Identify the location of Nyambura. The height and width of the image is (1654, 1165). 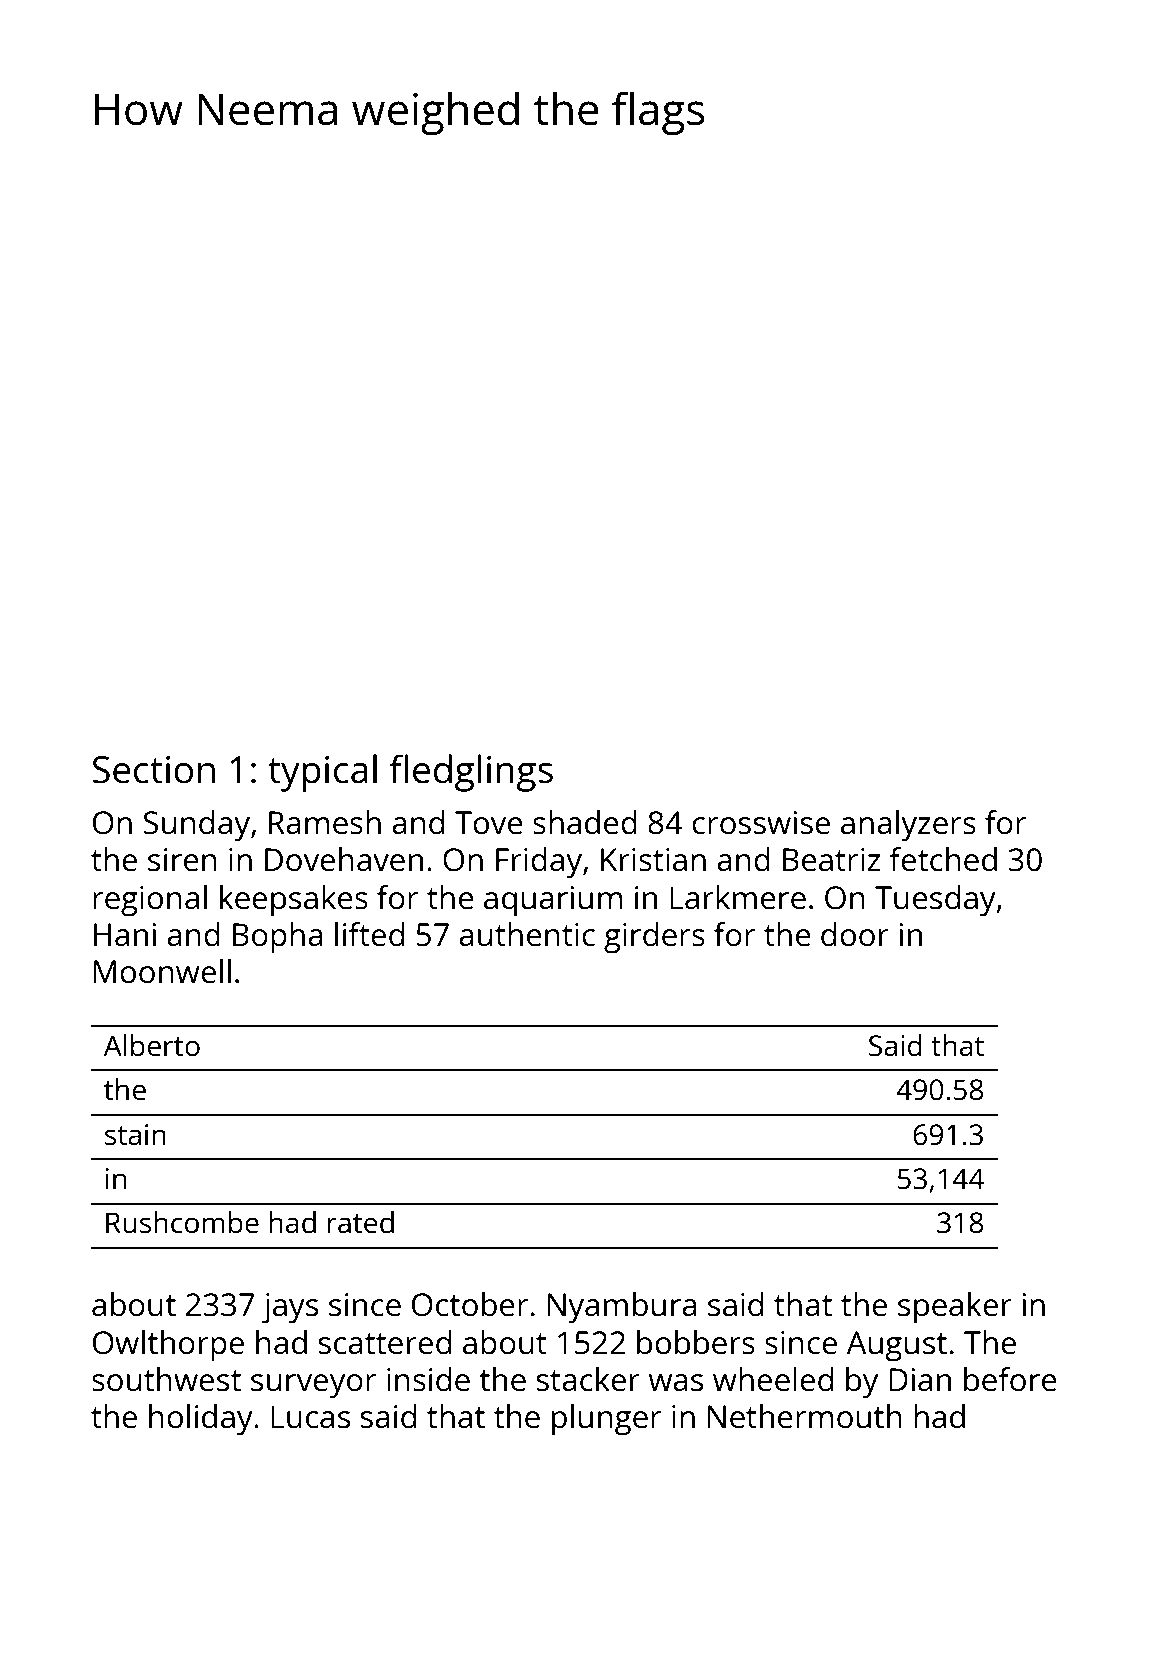
(622, 1308).
